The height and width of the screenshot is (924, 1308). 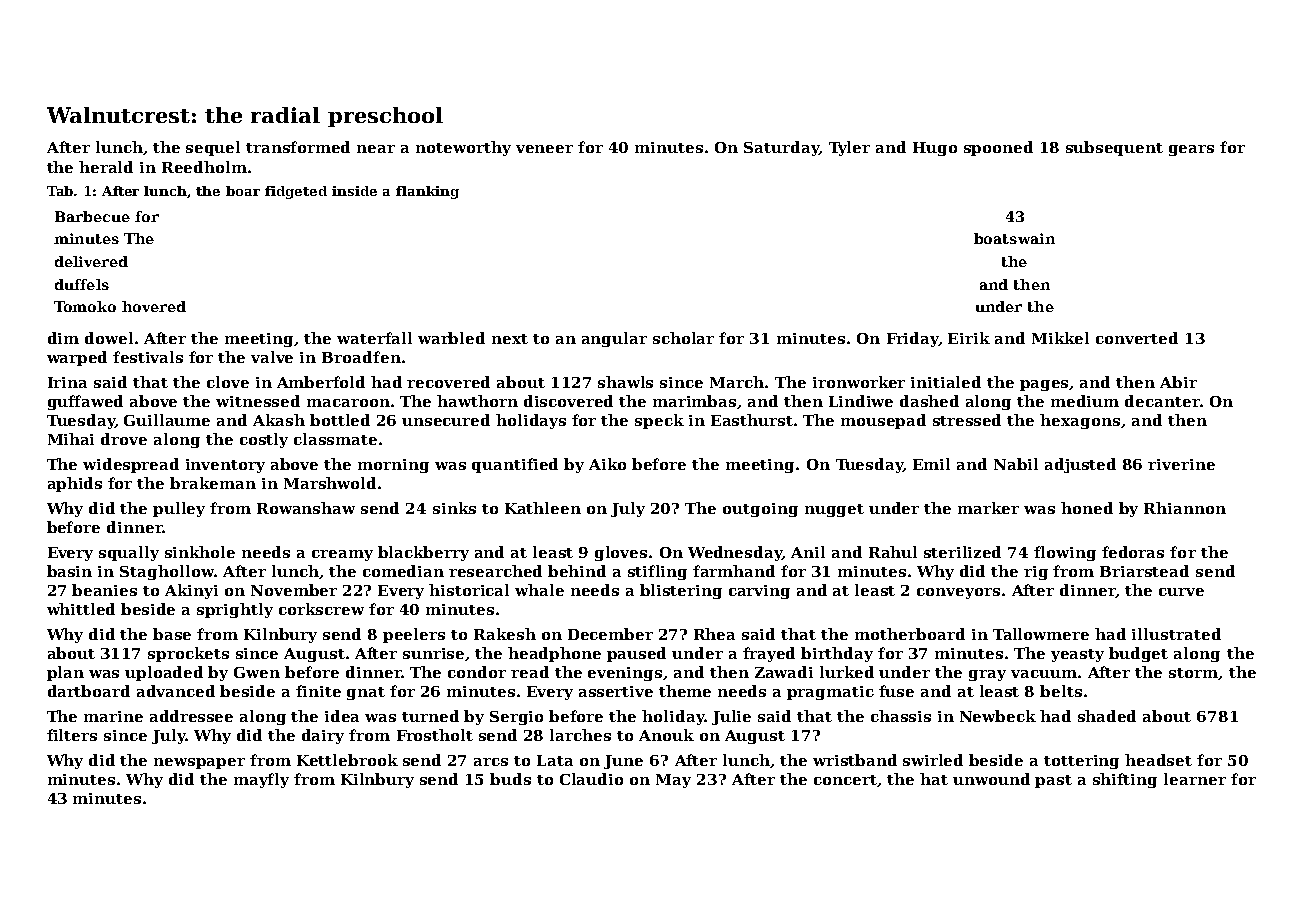 What do you see at coordinates (1041, 634) in the screenshot?
I see `Tallowmere` at bounding box center [1041, 634].
